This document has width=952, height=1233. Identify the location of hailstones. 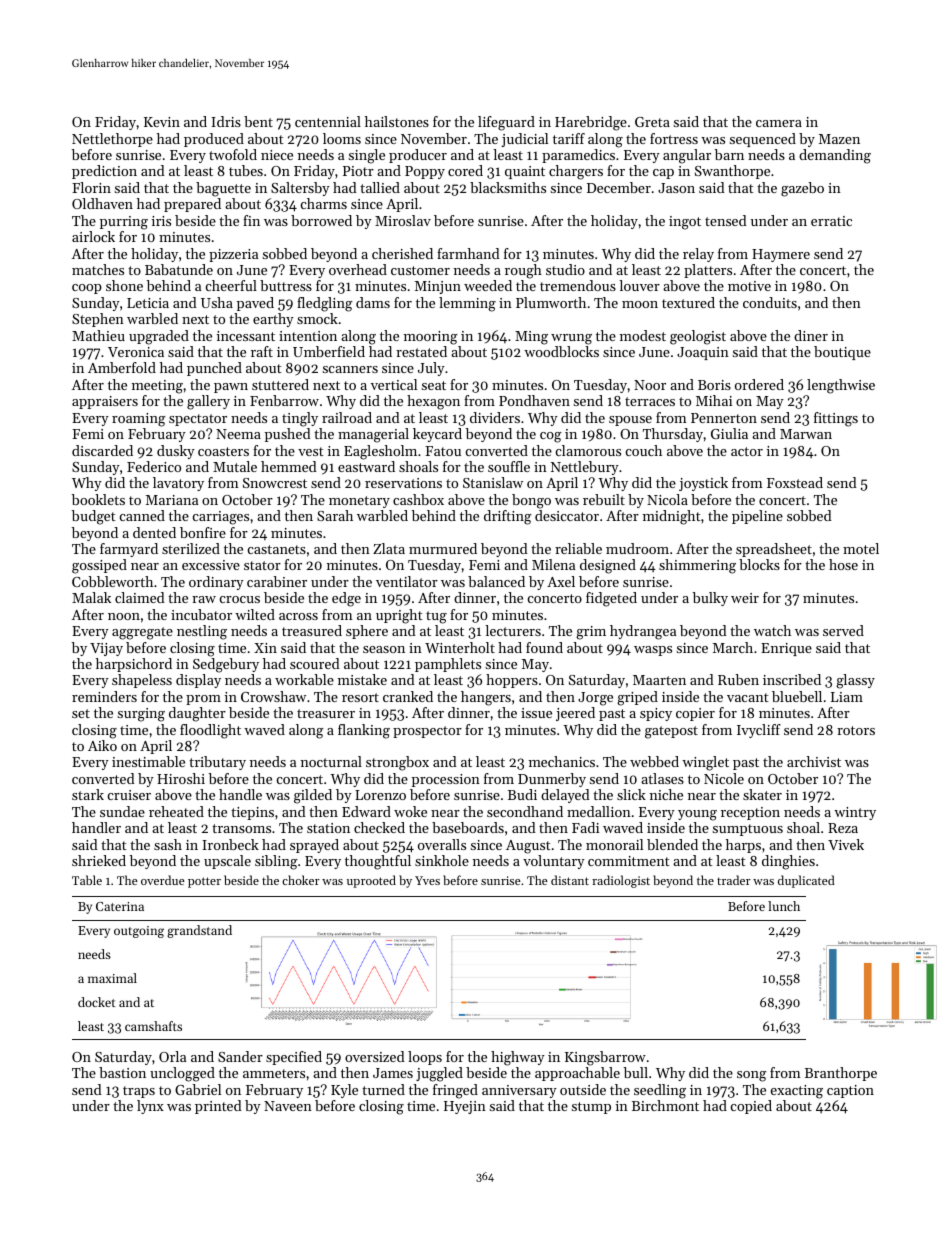
(397, 121).
